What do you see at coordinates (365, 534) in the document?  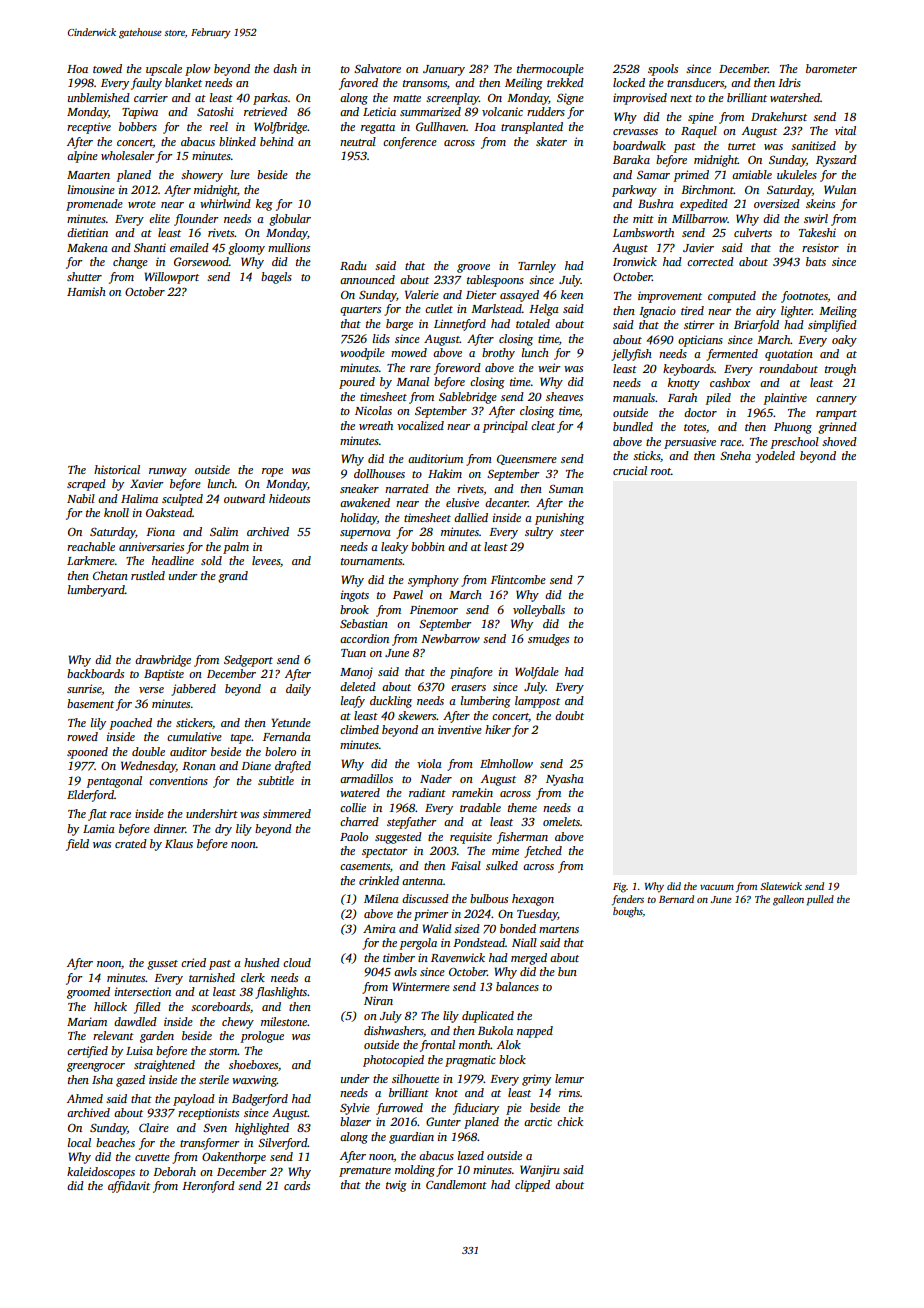 I see `supernova` at bounding box center [365, 534].
